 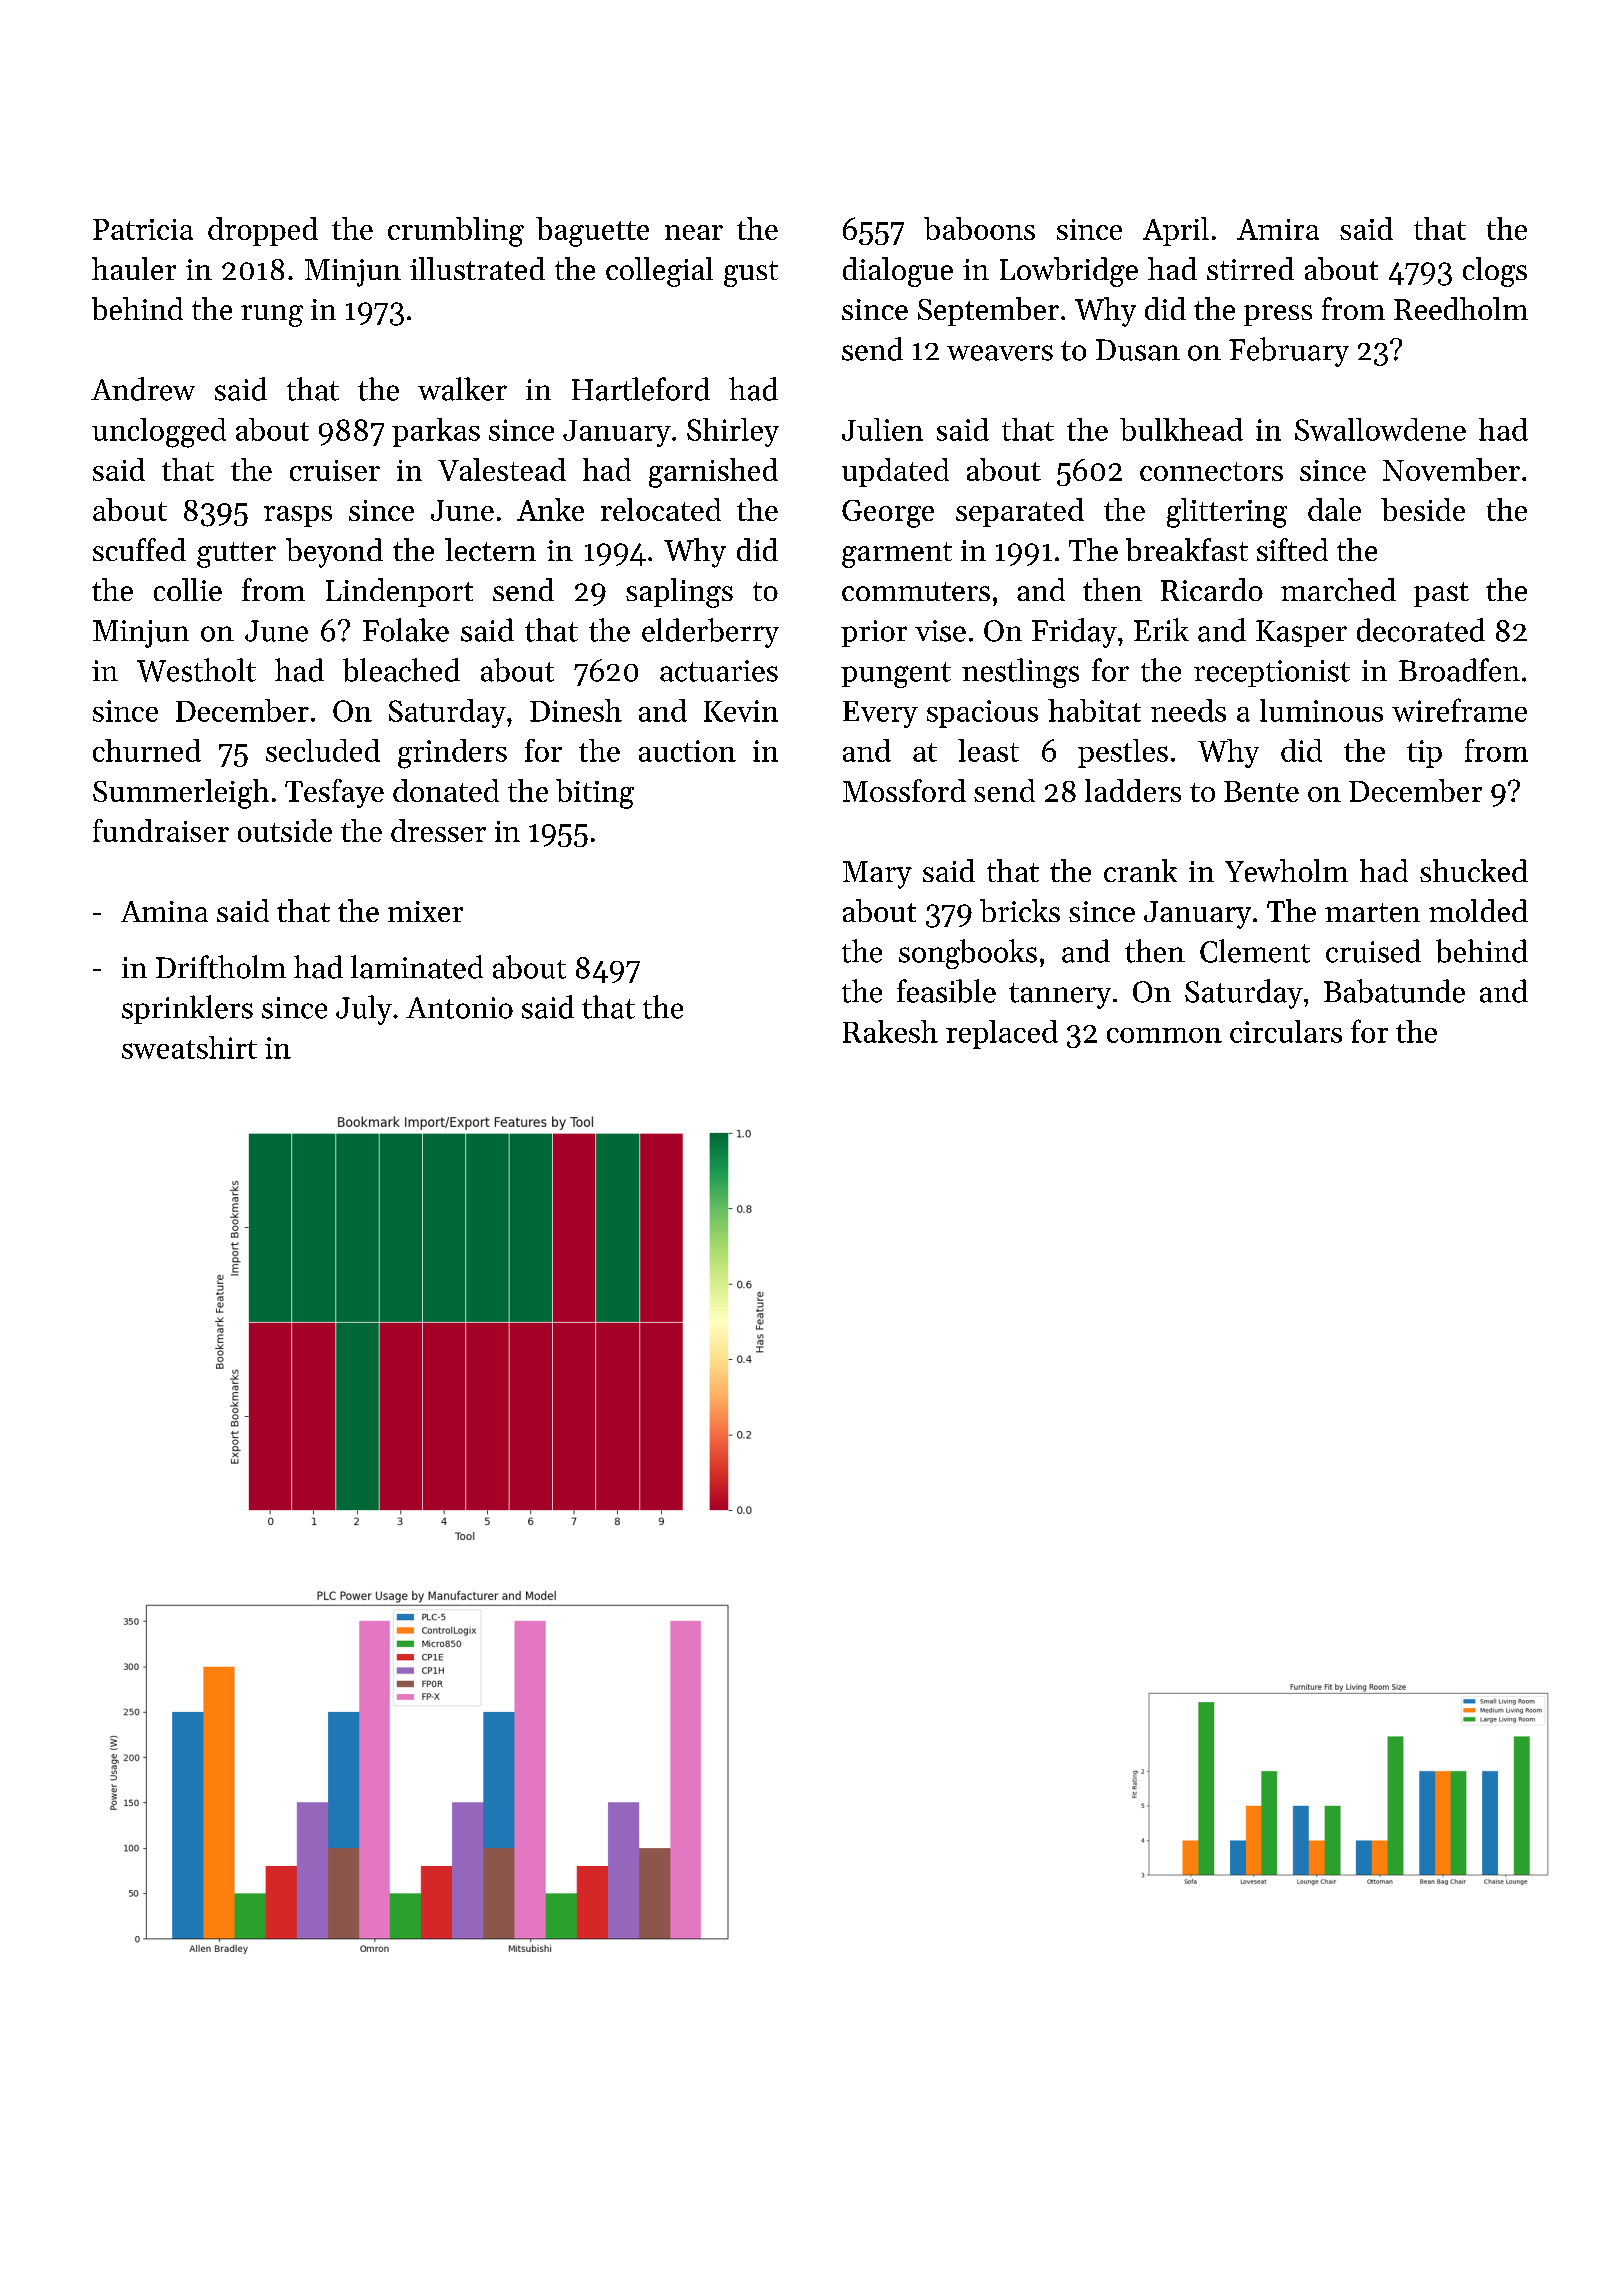 I want to click on shucked, so click(x=1474, y=870).
